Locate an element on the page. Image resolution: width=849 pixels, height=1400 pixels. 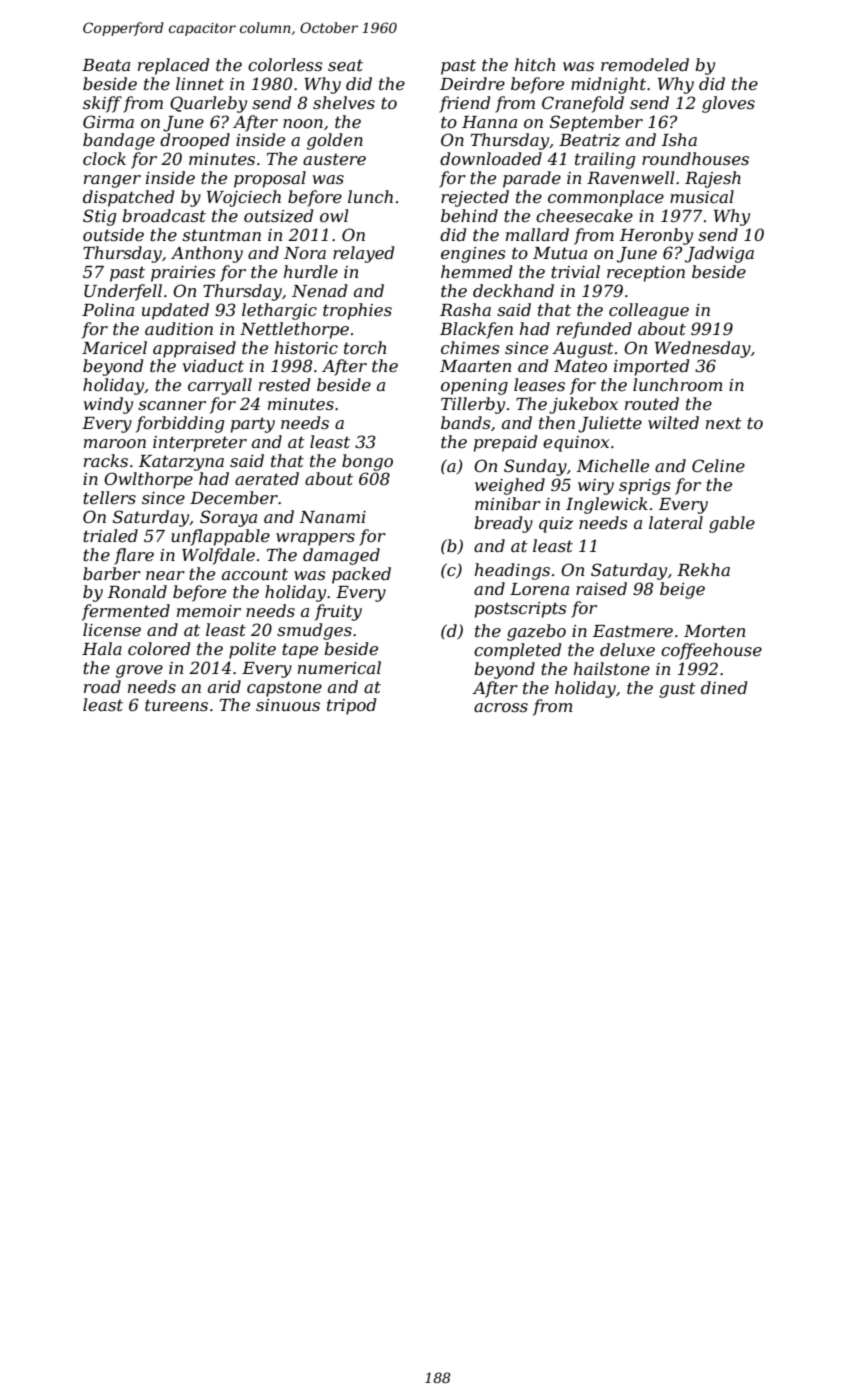
outside is located at coordinates (113, 234).
